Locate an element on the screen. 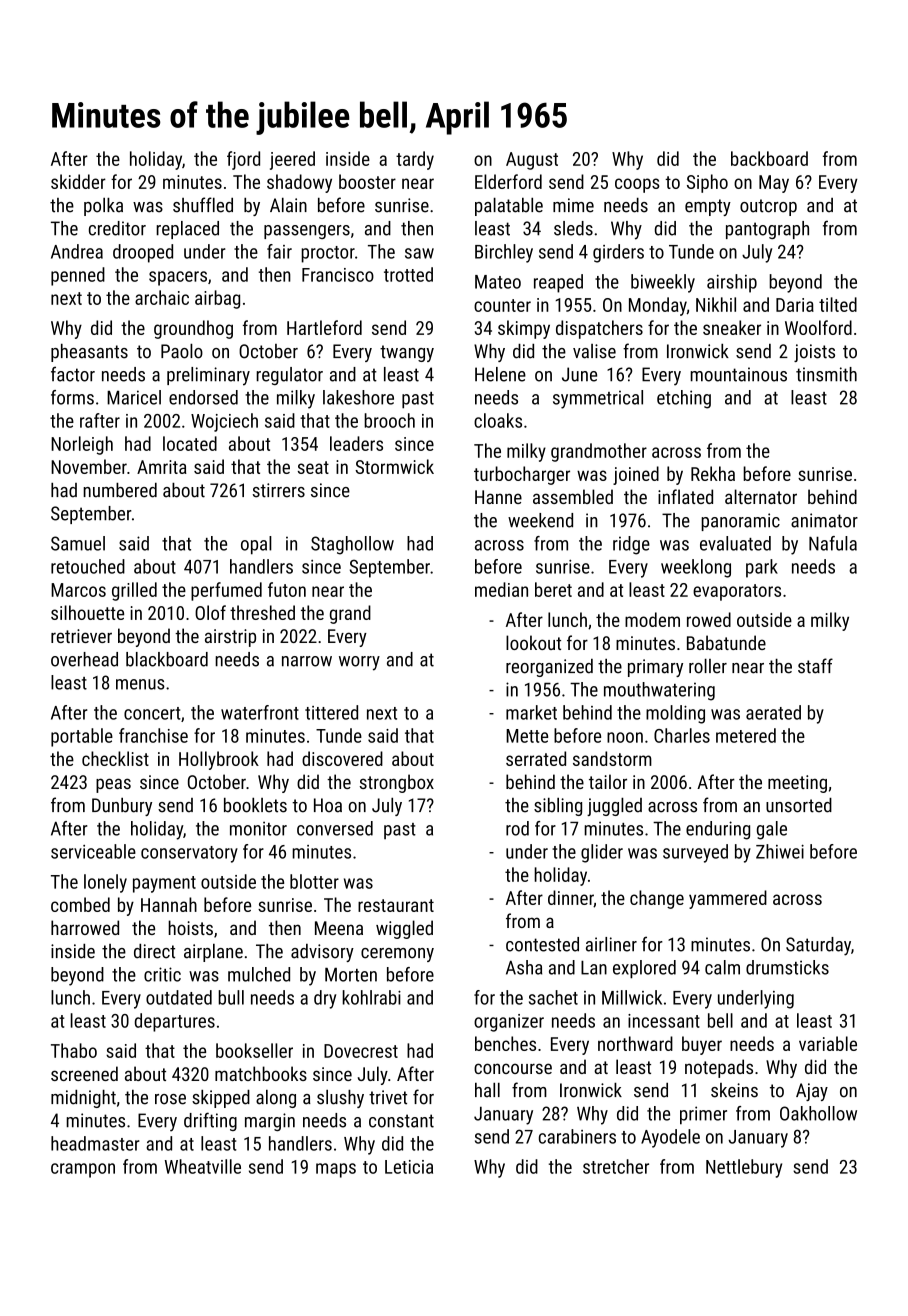  skidder is located at coordinates (78, 181).
